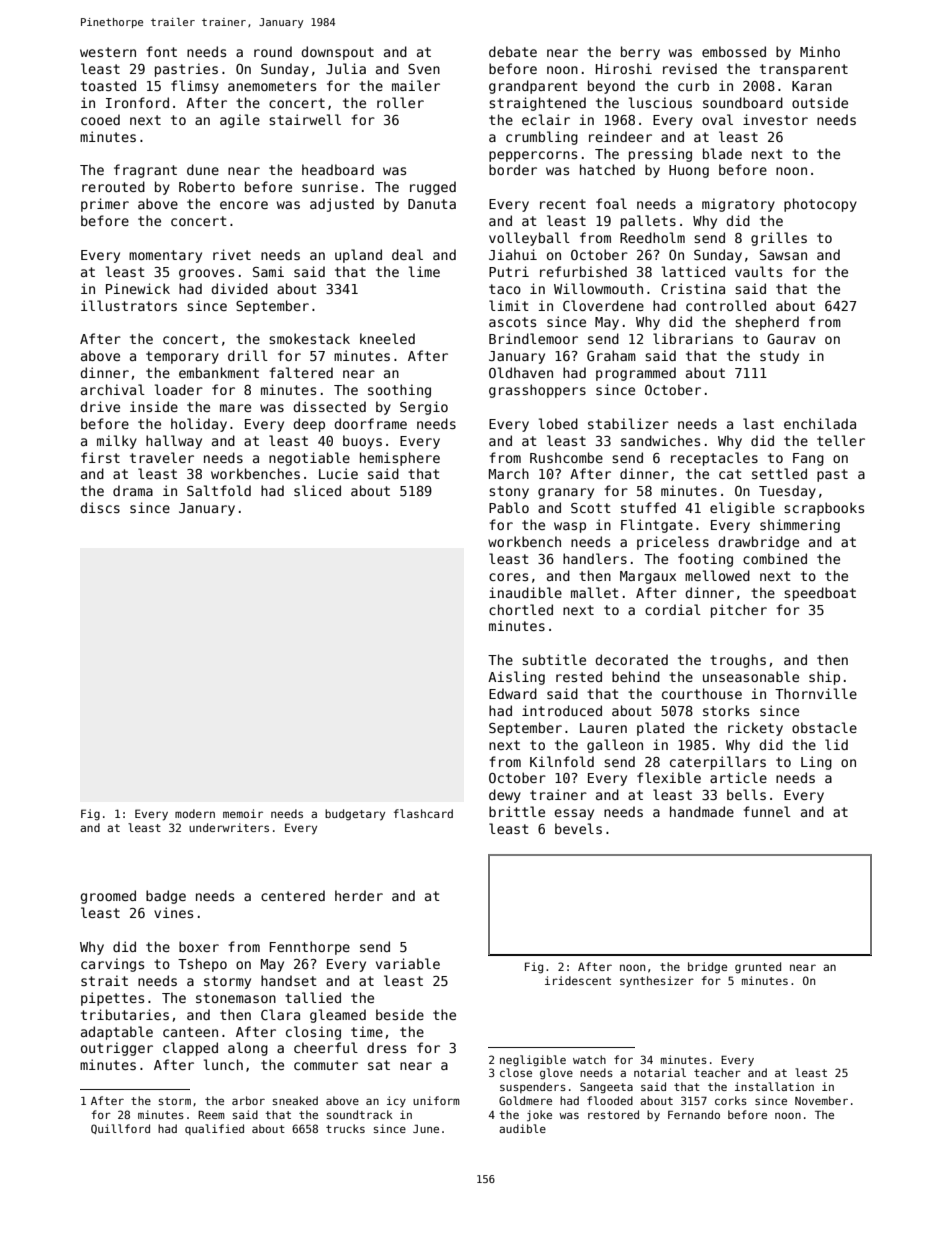 This screenshot has height=1233, width=952. What do you see at coordinates (578, 828) in the screenshot?
I see `bevels` at bounding box center [578, 828].
